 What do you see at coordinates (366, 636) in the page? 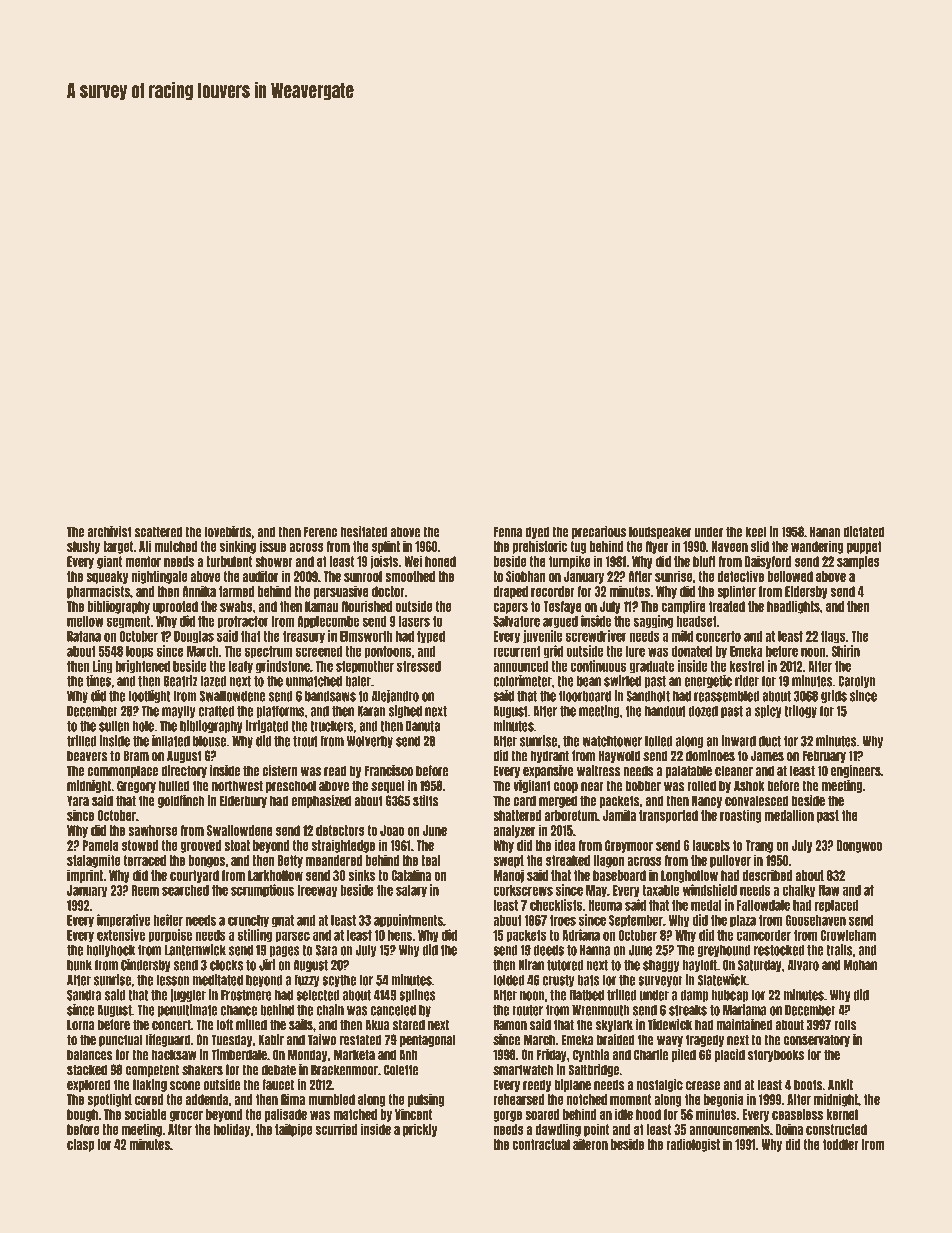
I see `Elmsworth` at bounding box center [366, 636].
